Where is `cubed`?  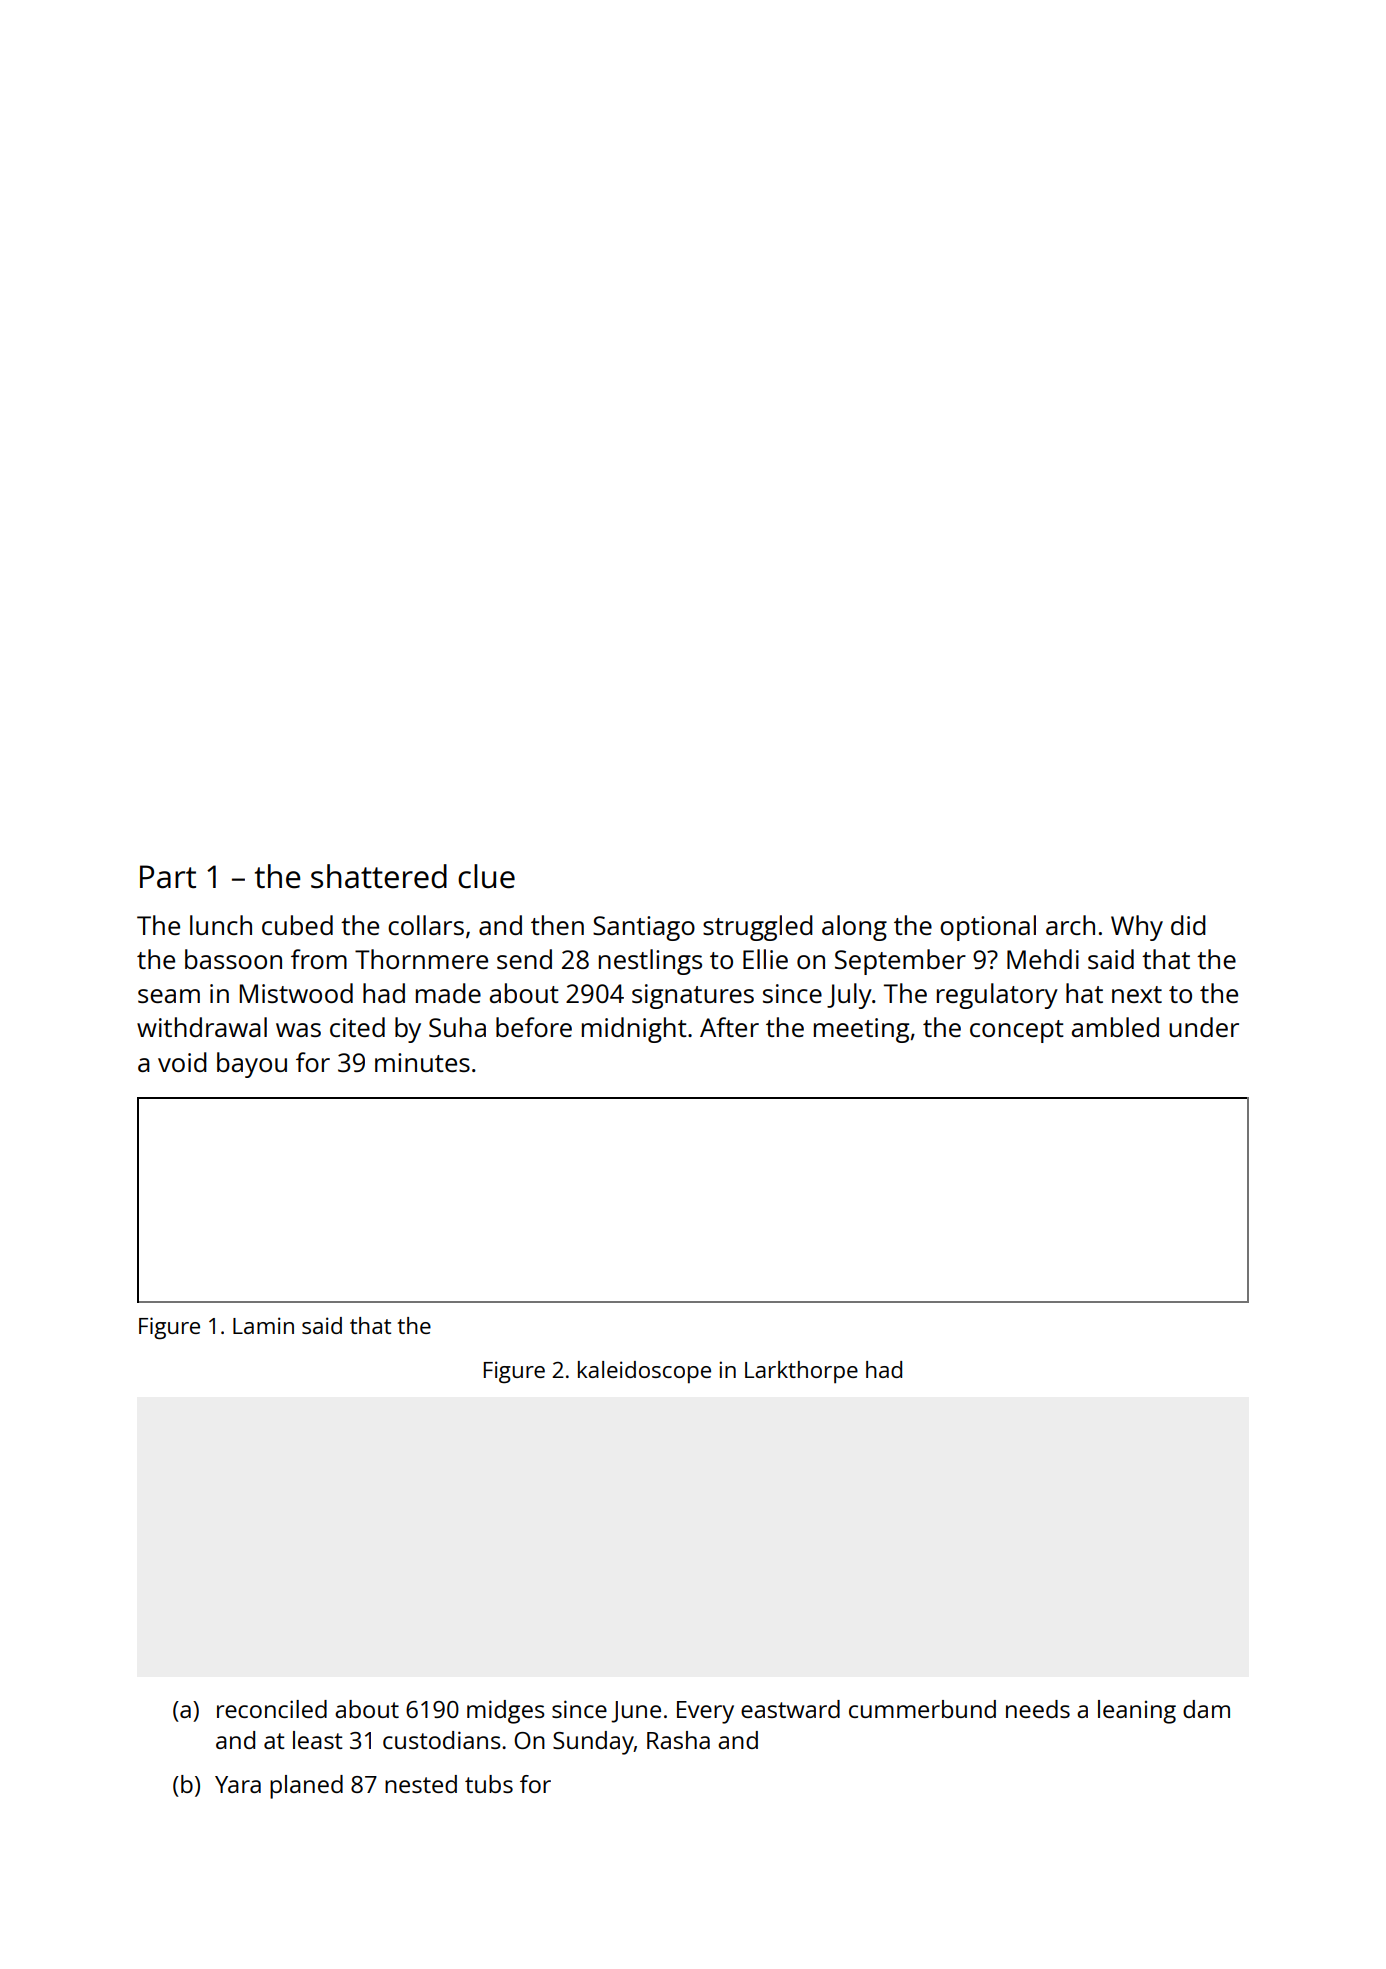
cubed is located at coordinates (297, 925).
